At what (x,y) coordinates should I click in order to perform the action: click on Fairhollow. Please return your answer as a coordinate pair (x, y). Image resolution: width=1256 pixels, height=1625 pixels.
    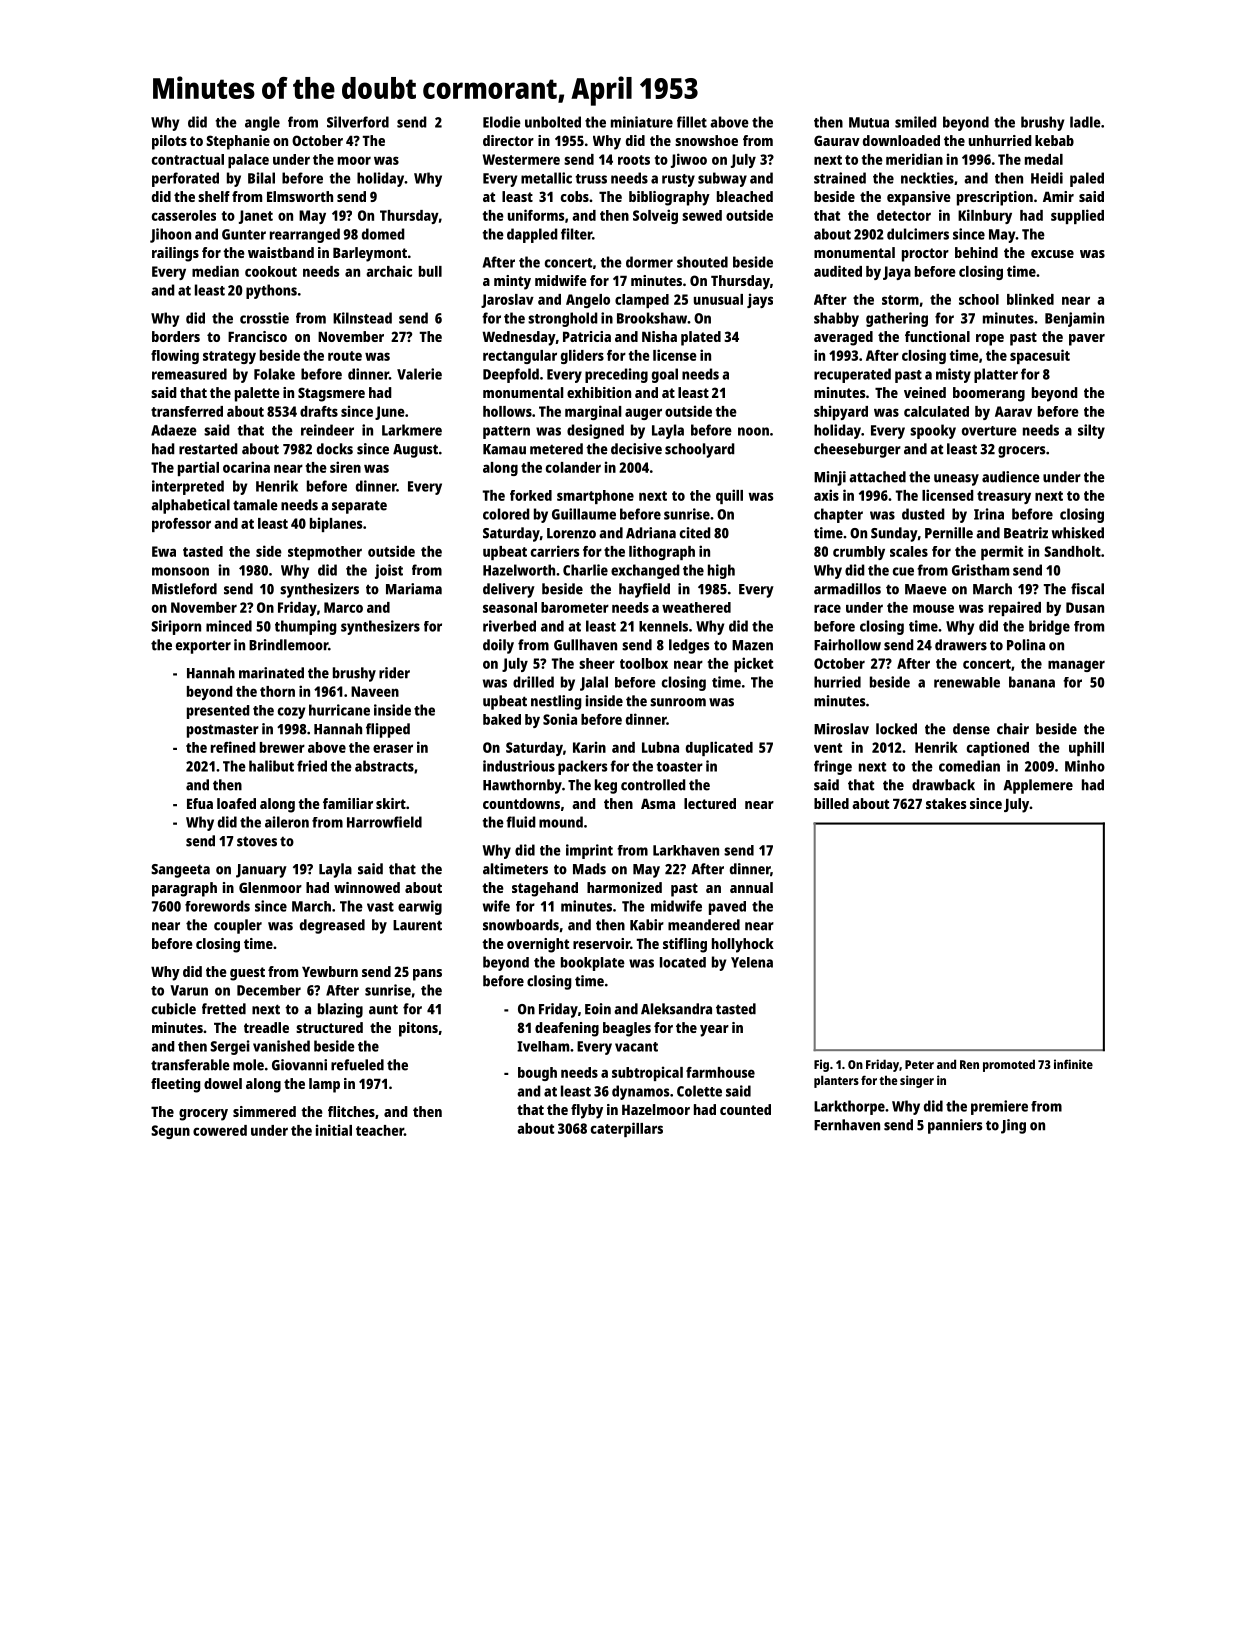
    Looking at the image, I should click on (847, 645).
